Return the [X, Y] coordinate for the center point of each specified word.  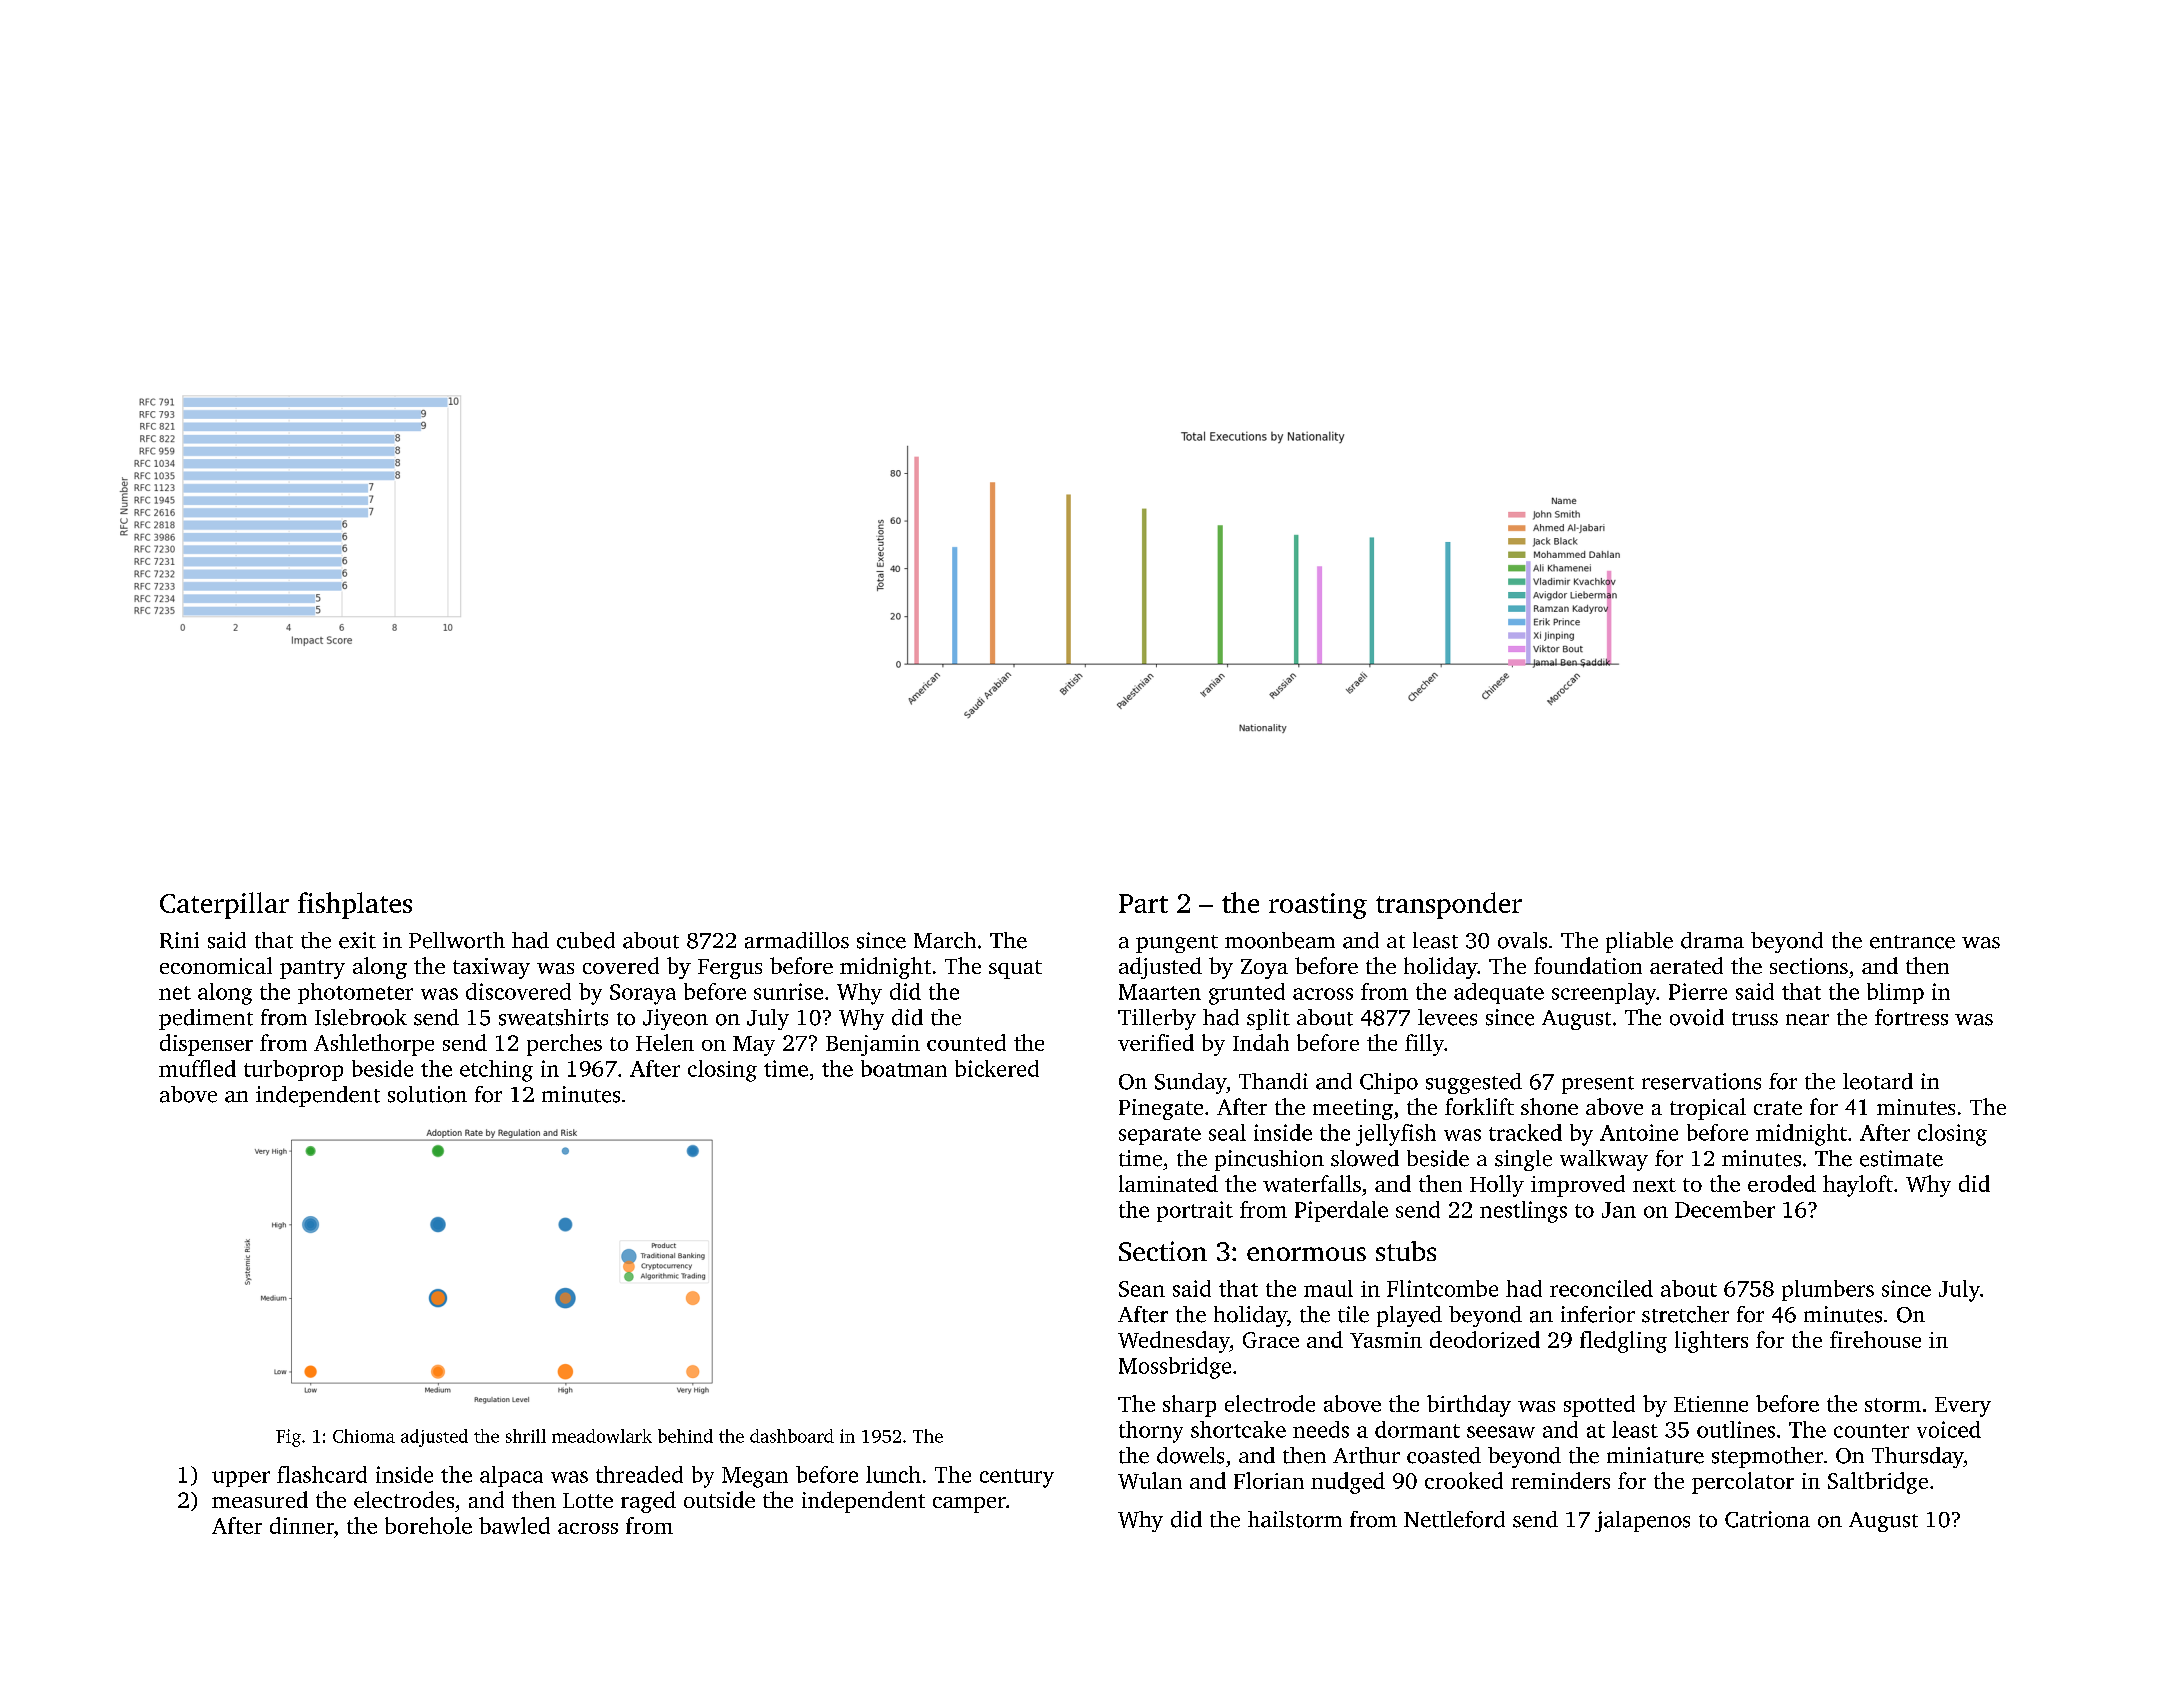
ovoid [1697, 1017]
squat [1015, 969]
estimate [1901, 1158]
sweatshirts [553, 1017]
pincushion [1269, 1160]
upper [241, 1479]
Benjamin [873, 1045]
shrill [526, 1436]
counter [1871, 1431]
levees [1447, 1017]
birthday [1469, 1406]
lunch [893, 1474]
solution [427, 1094]
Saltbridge [1878, 1483]
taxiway [491, 968]
